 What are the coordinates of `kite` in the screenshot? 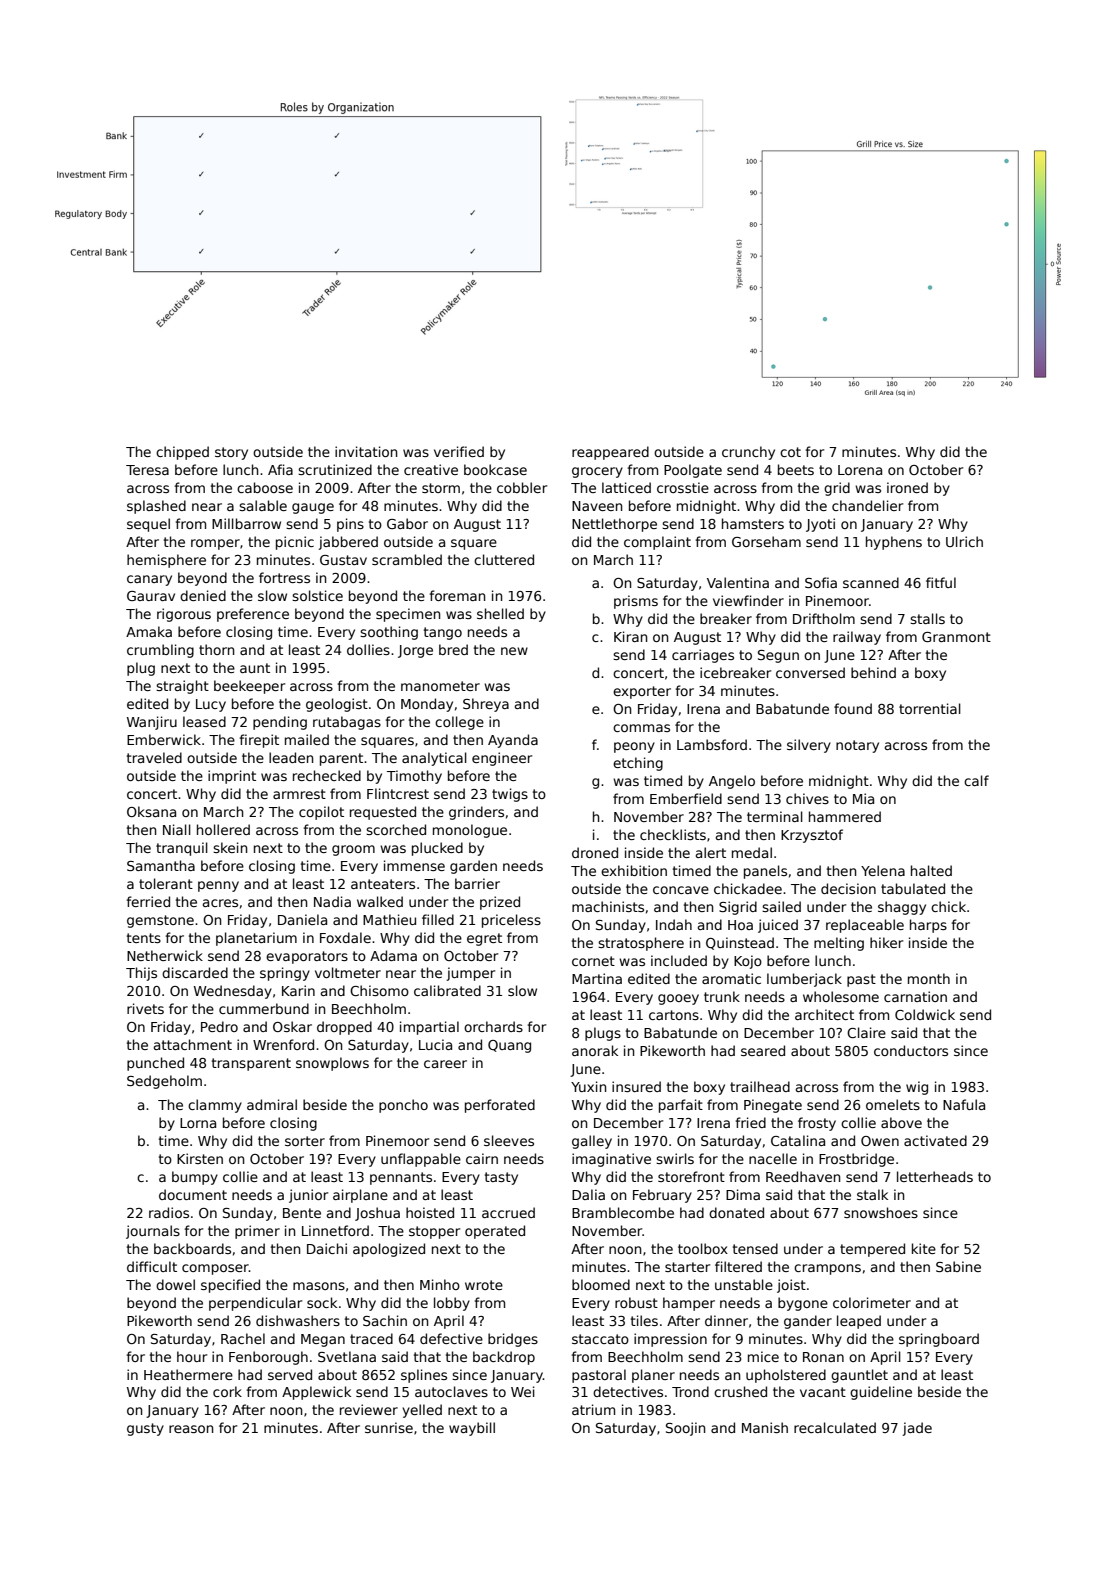 It's located at (924, 1248).
